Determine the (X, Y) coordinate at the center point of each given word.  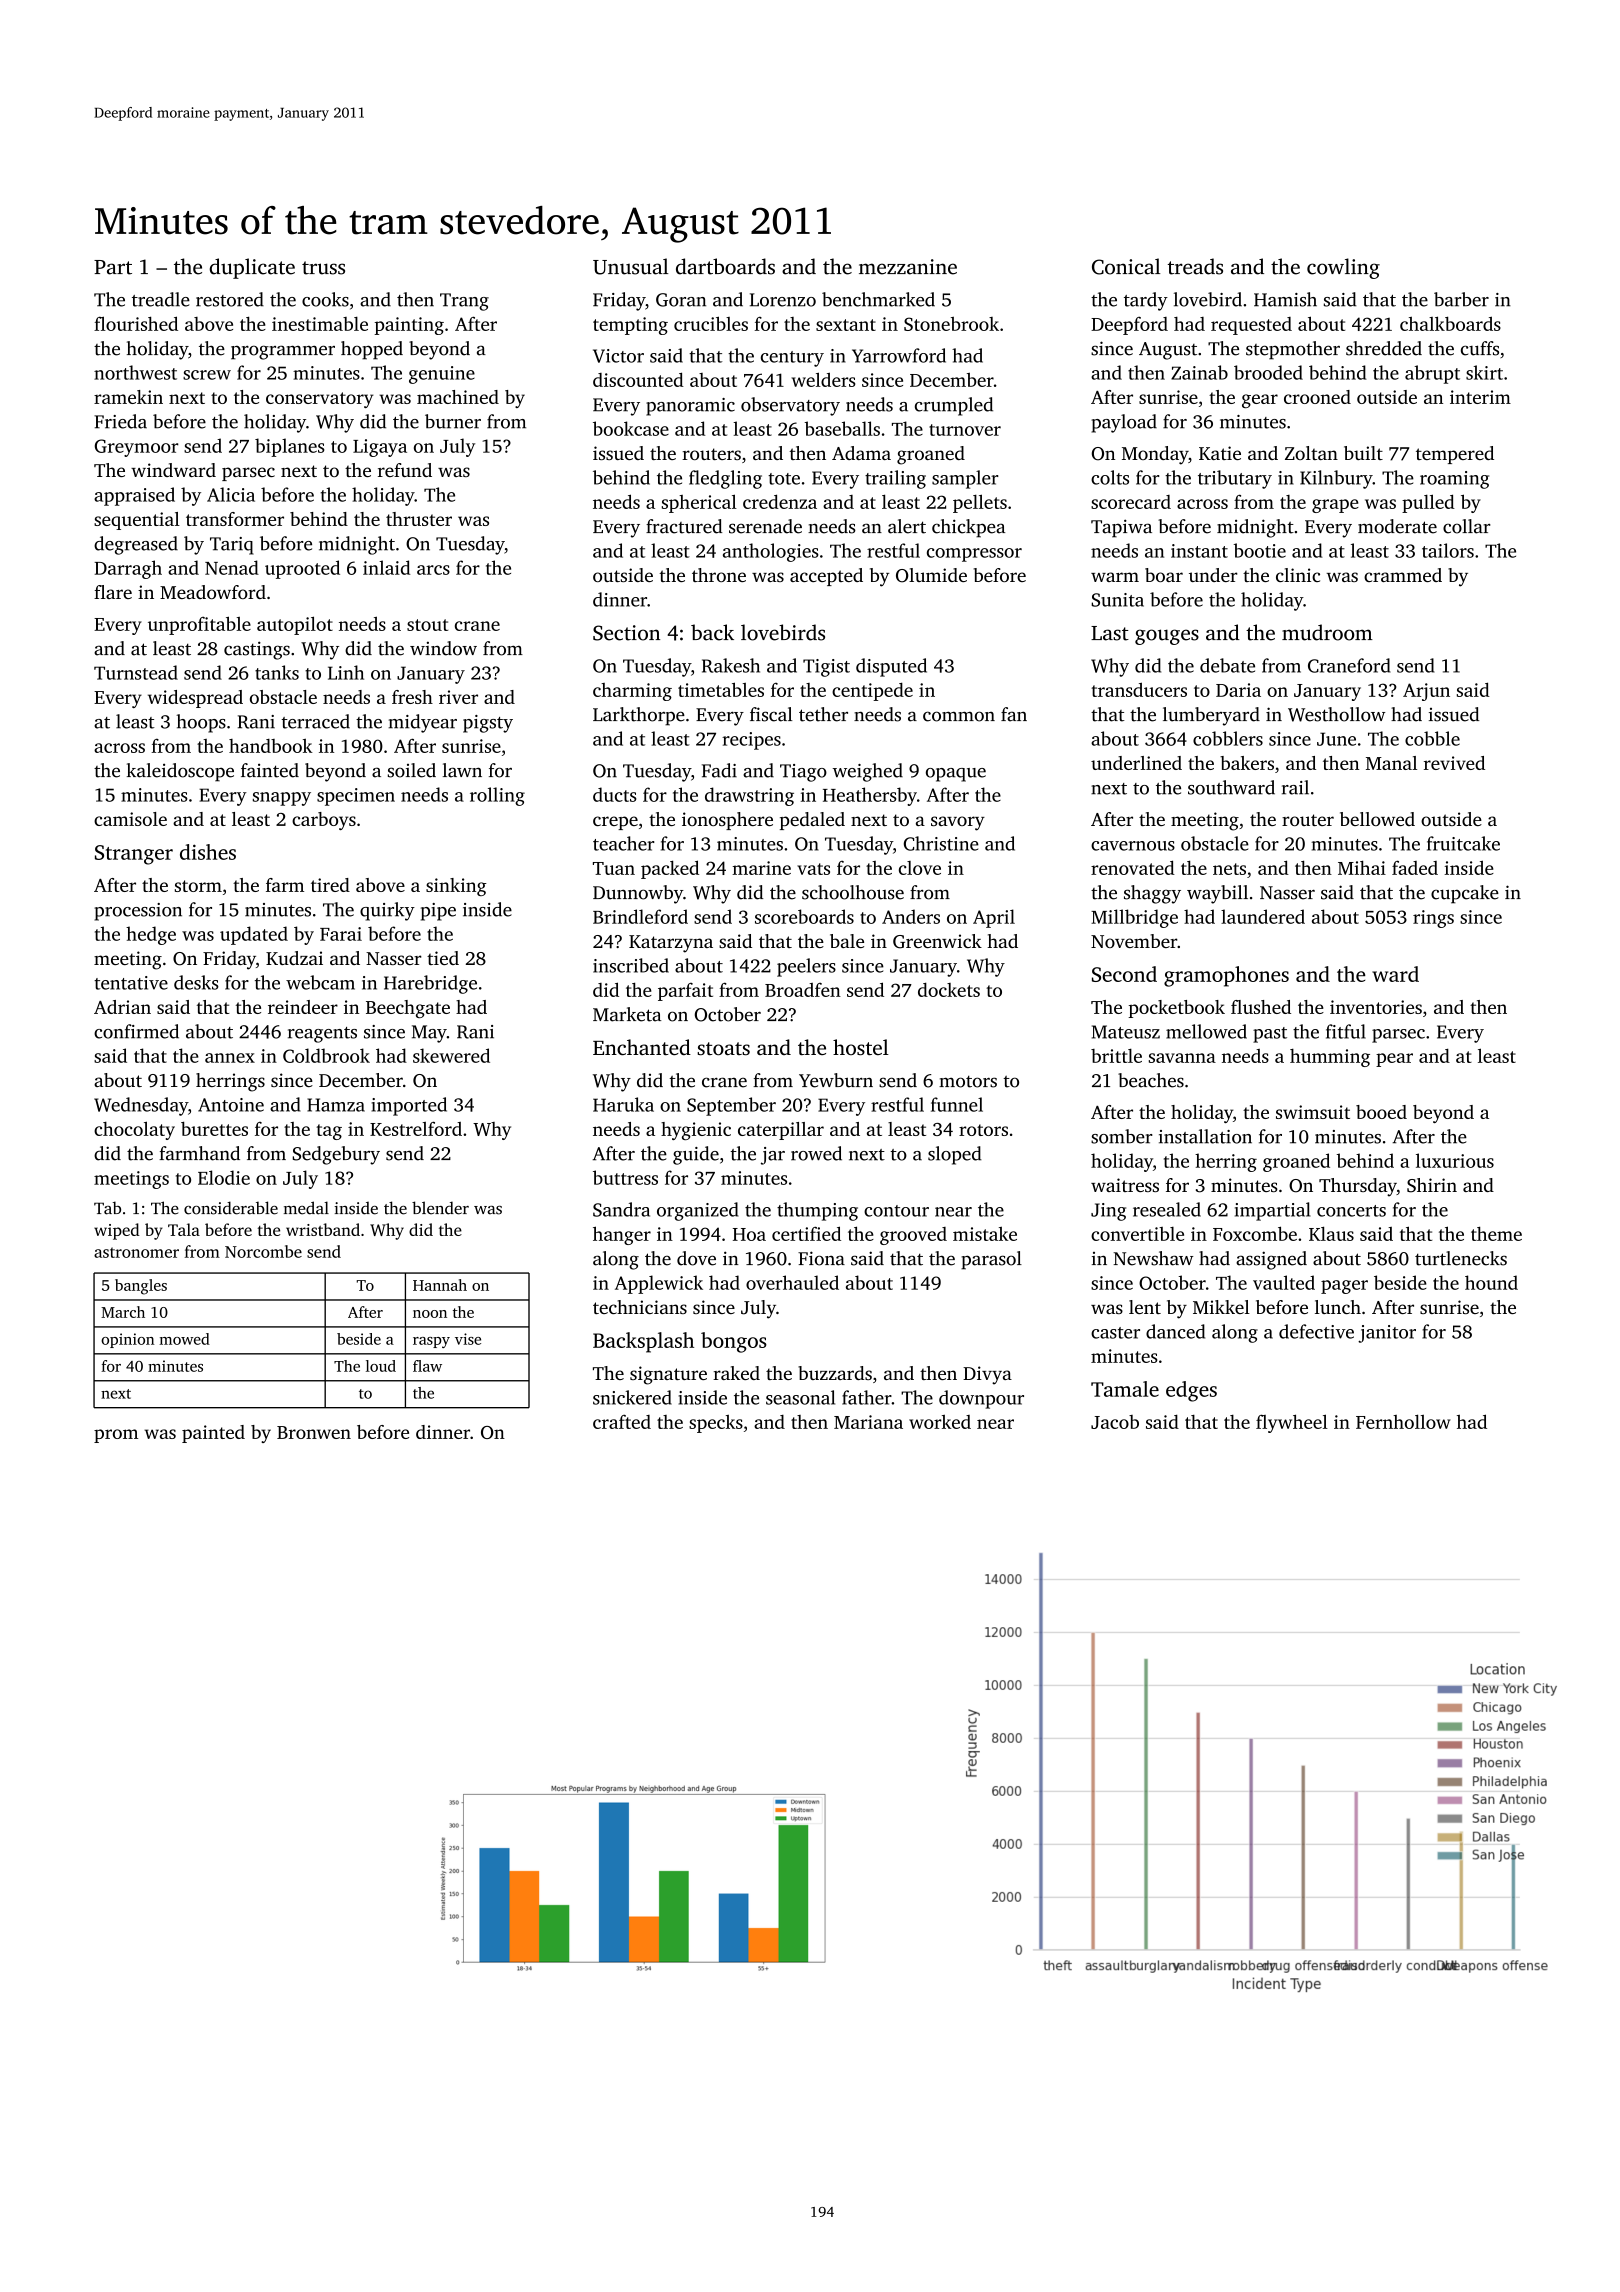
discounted (638, 379)
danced (1175, 1331)
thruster (419, 519)
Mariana (868, 1422)
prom (116, 1436)
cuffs (1480, 348)
